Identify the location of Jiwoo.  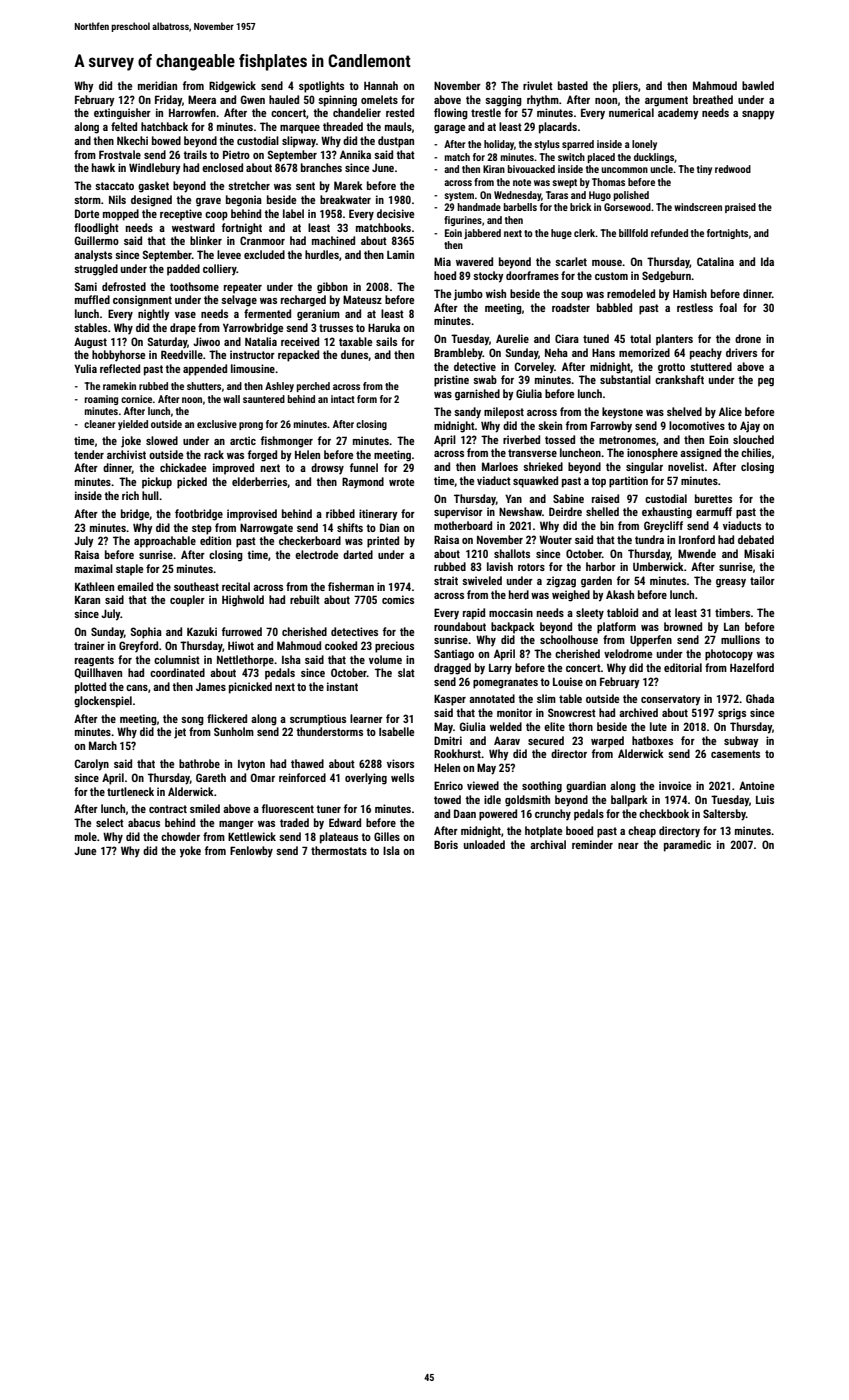
(206, 341).
